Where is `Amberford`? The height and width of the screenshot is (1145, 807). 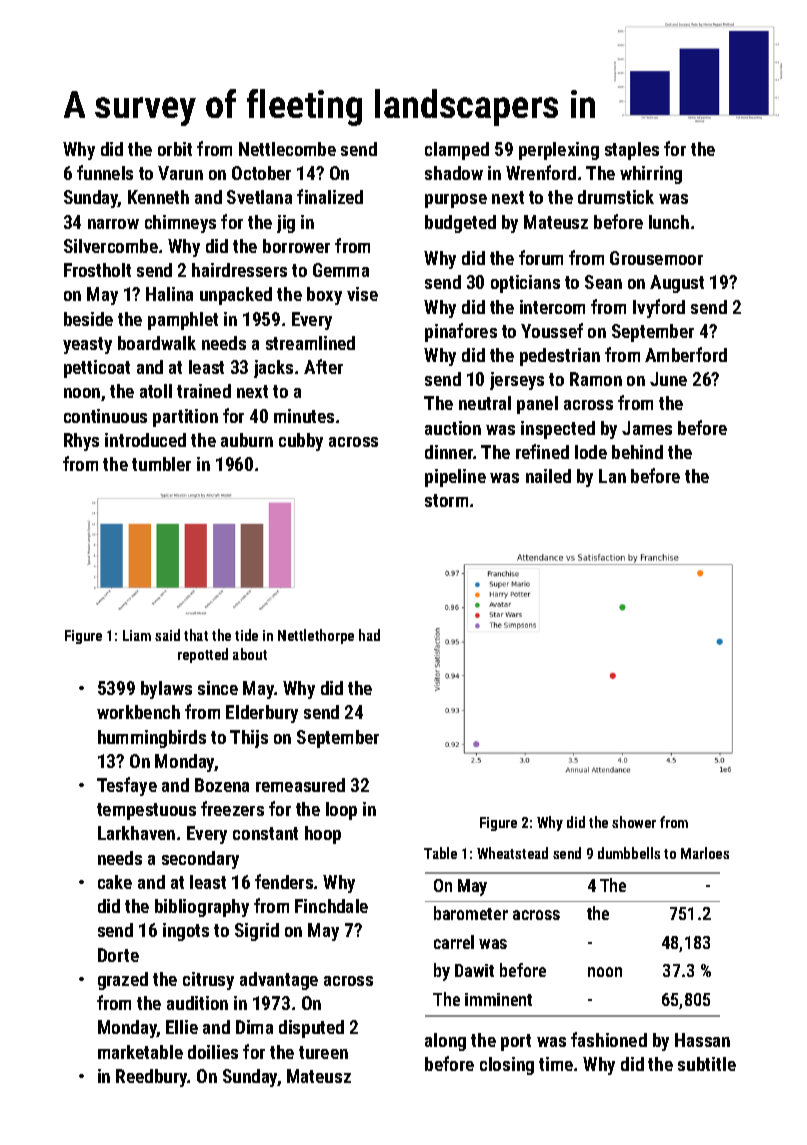 Amberford is located at coordinates (686, 354).
